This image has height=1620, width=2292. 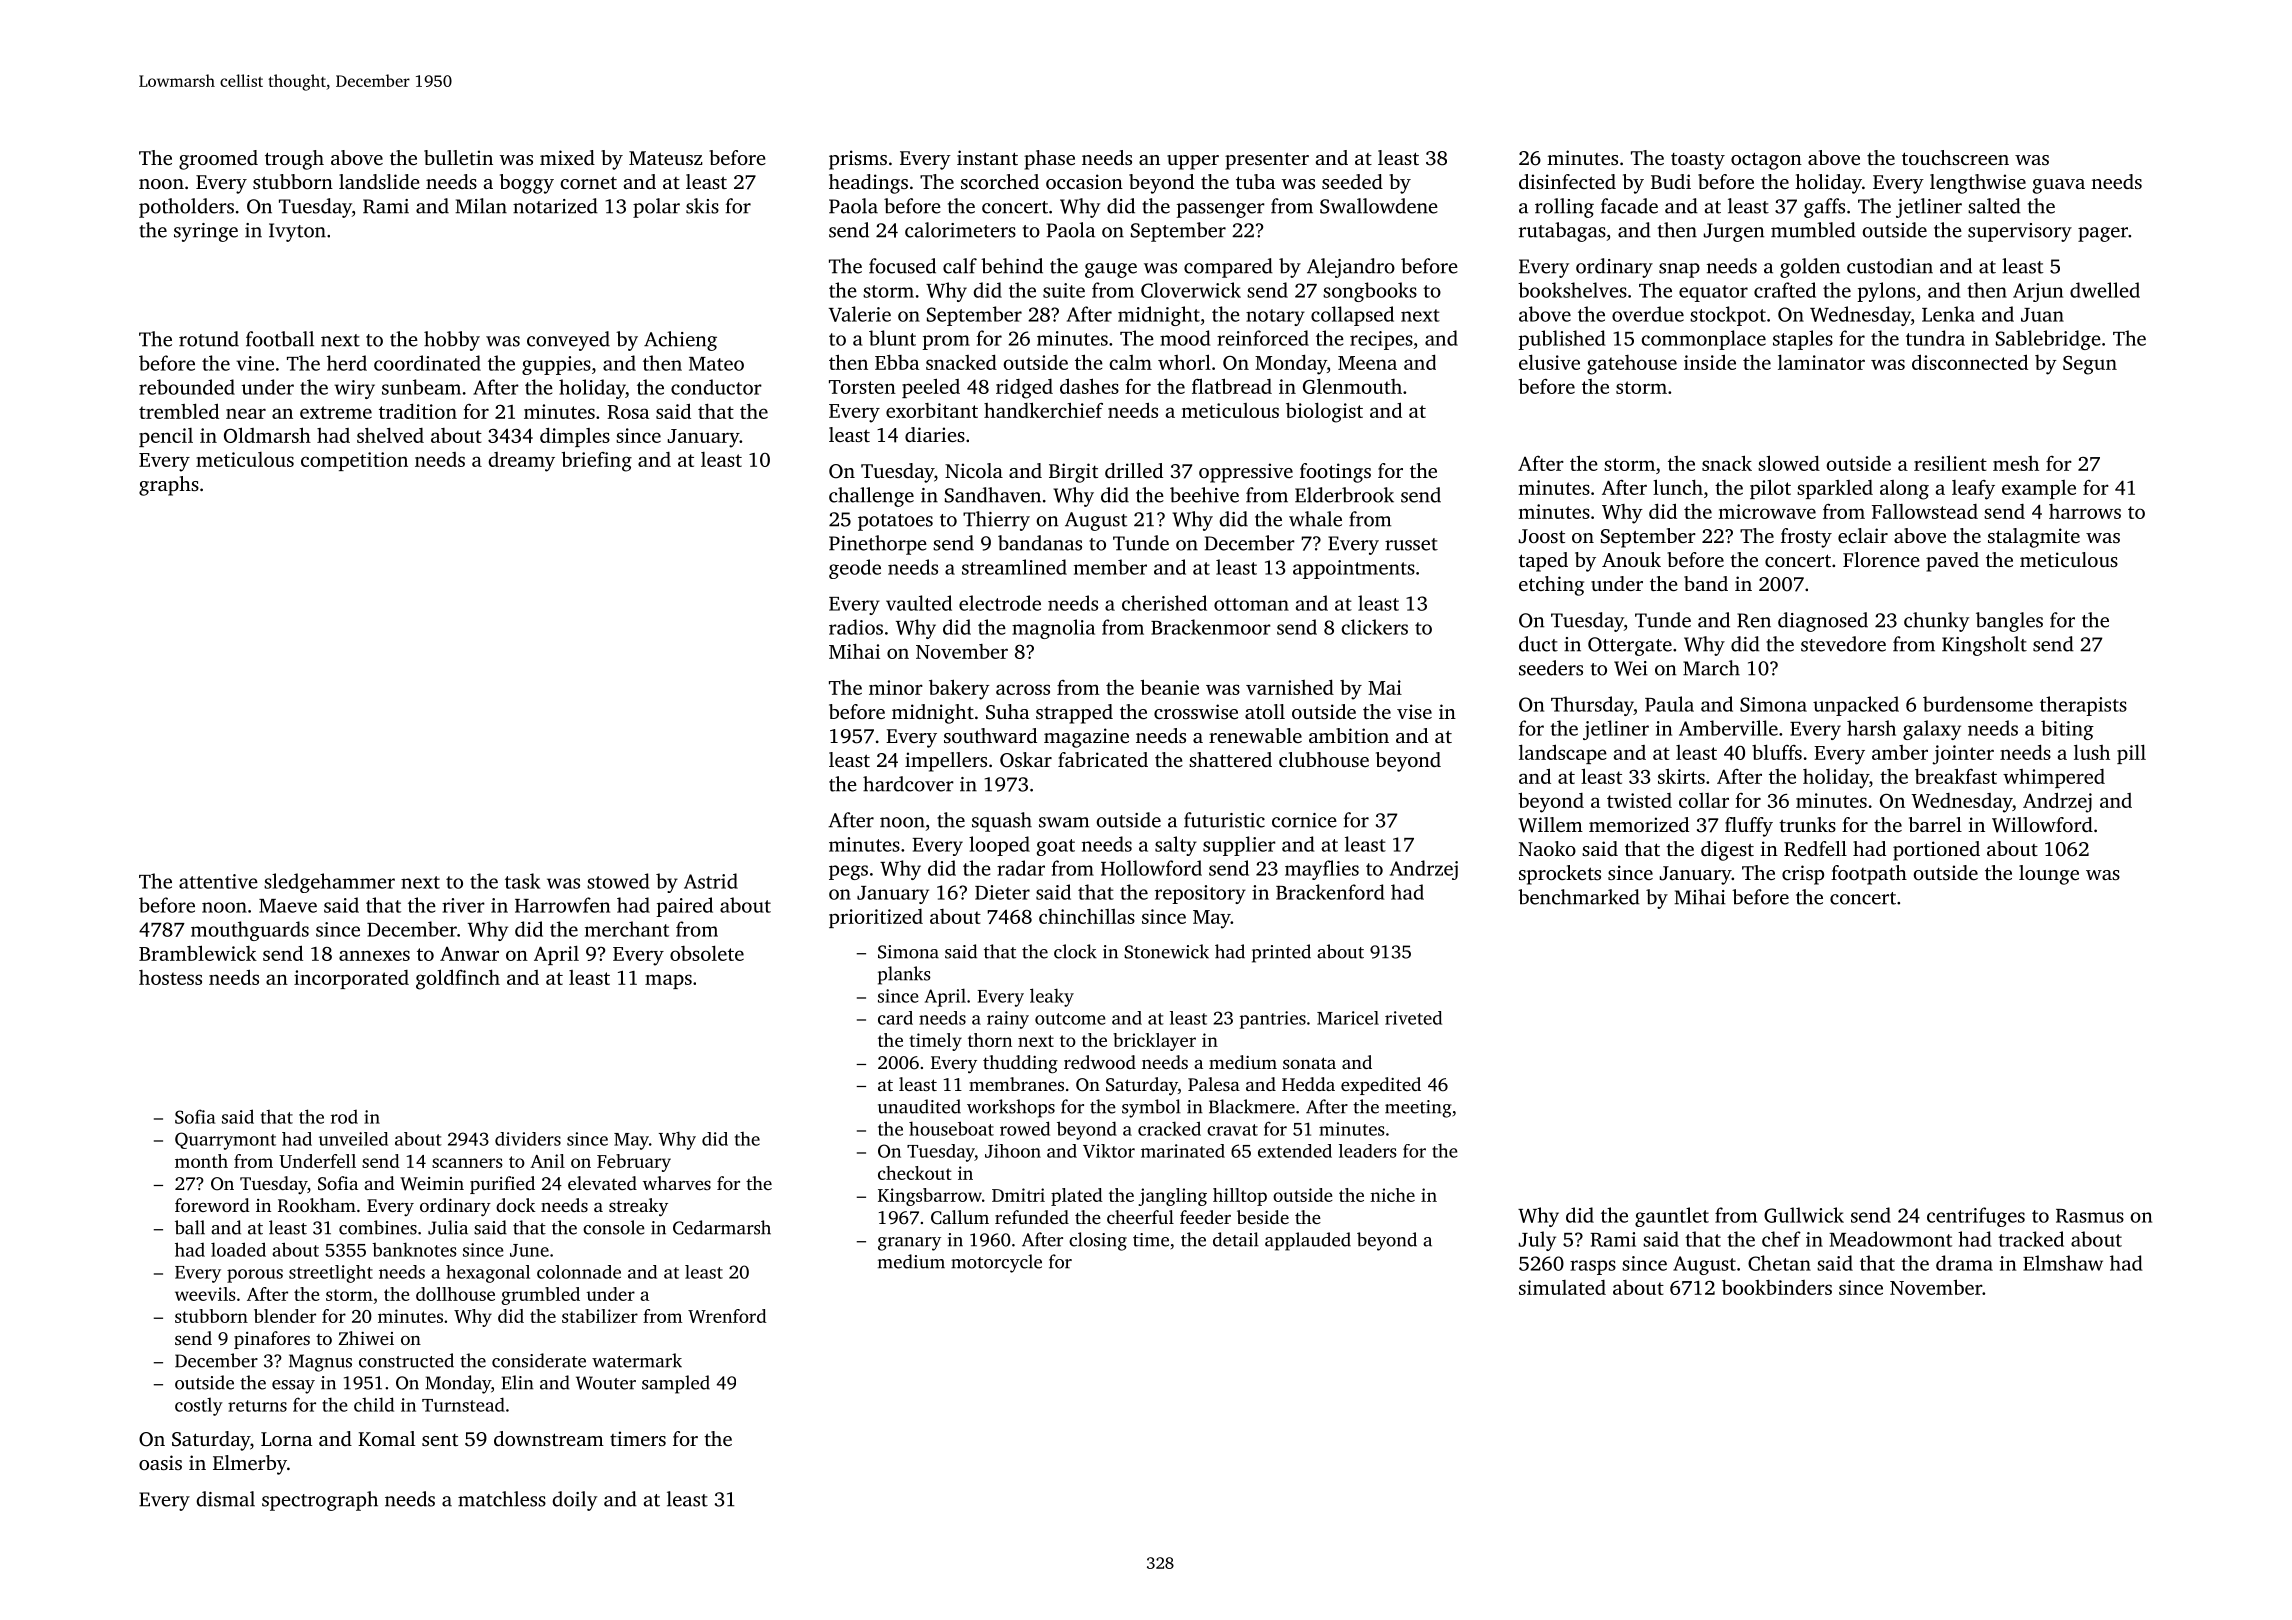 I want to click on geode, so click(x=855, y=569).
